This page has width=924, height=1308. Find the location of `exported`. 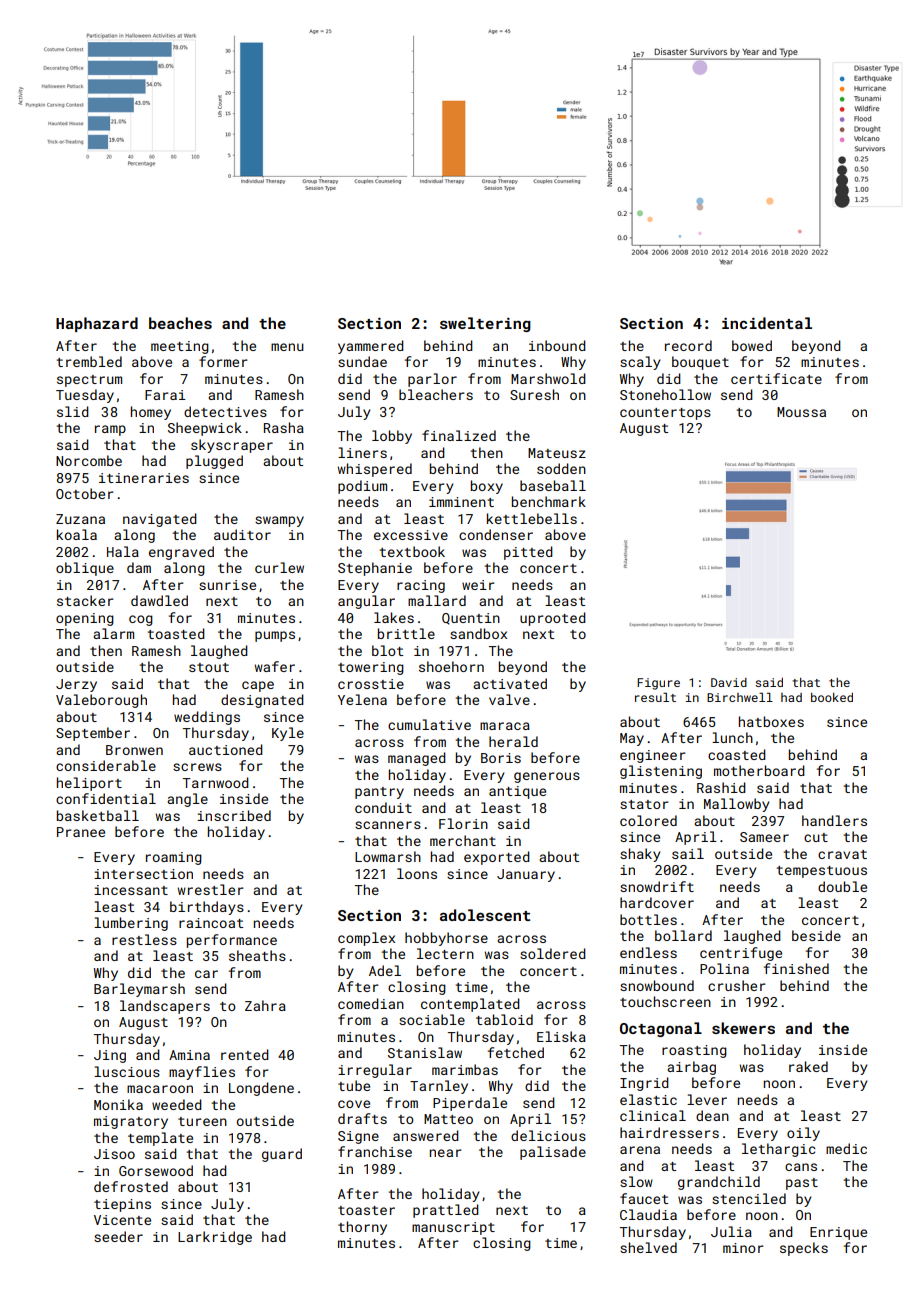

exported is located at coordinates (497, 858).
